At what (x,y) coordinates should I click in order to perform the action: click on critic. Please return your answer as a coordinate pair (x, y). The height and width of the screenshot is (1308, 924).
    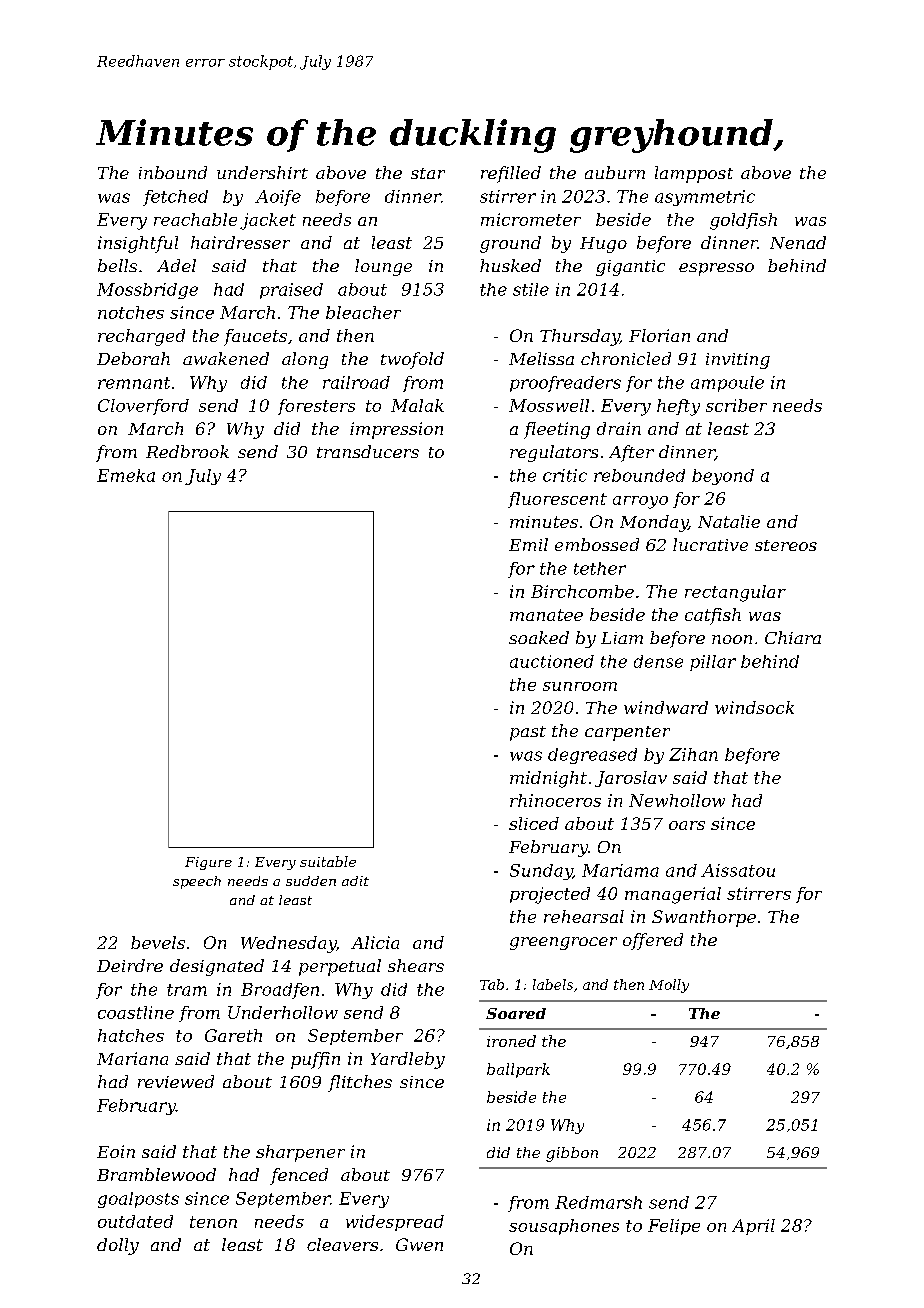
    Looking at the image, I should click on (565, 475).
